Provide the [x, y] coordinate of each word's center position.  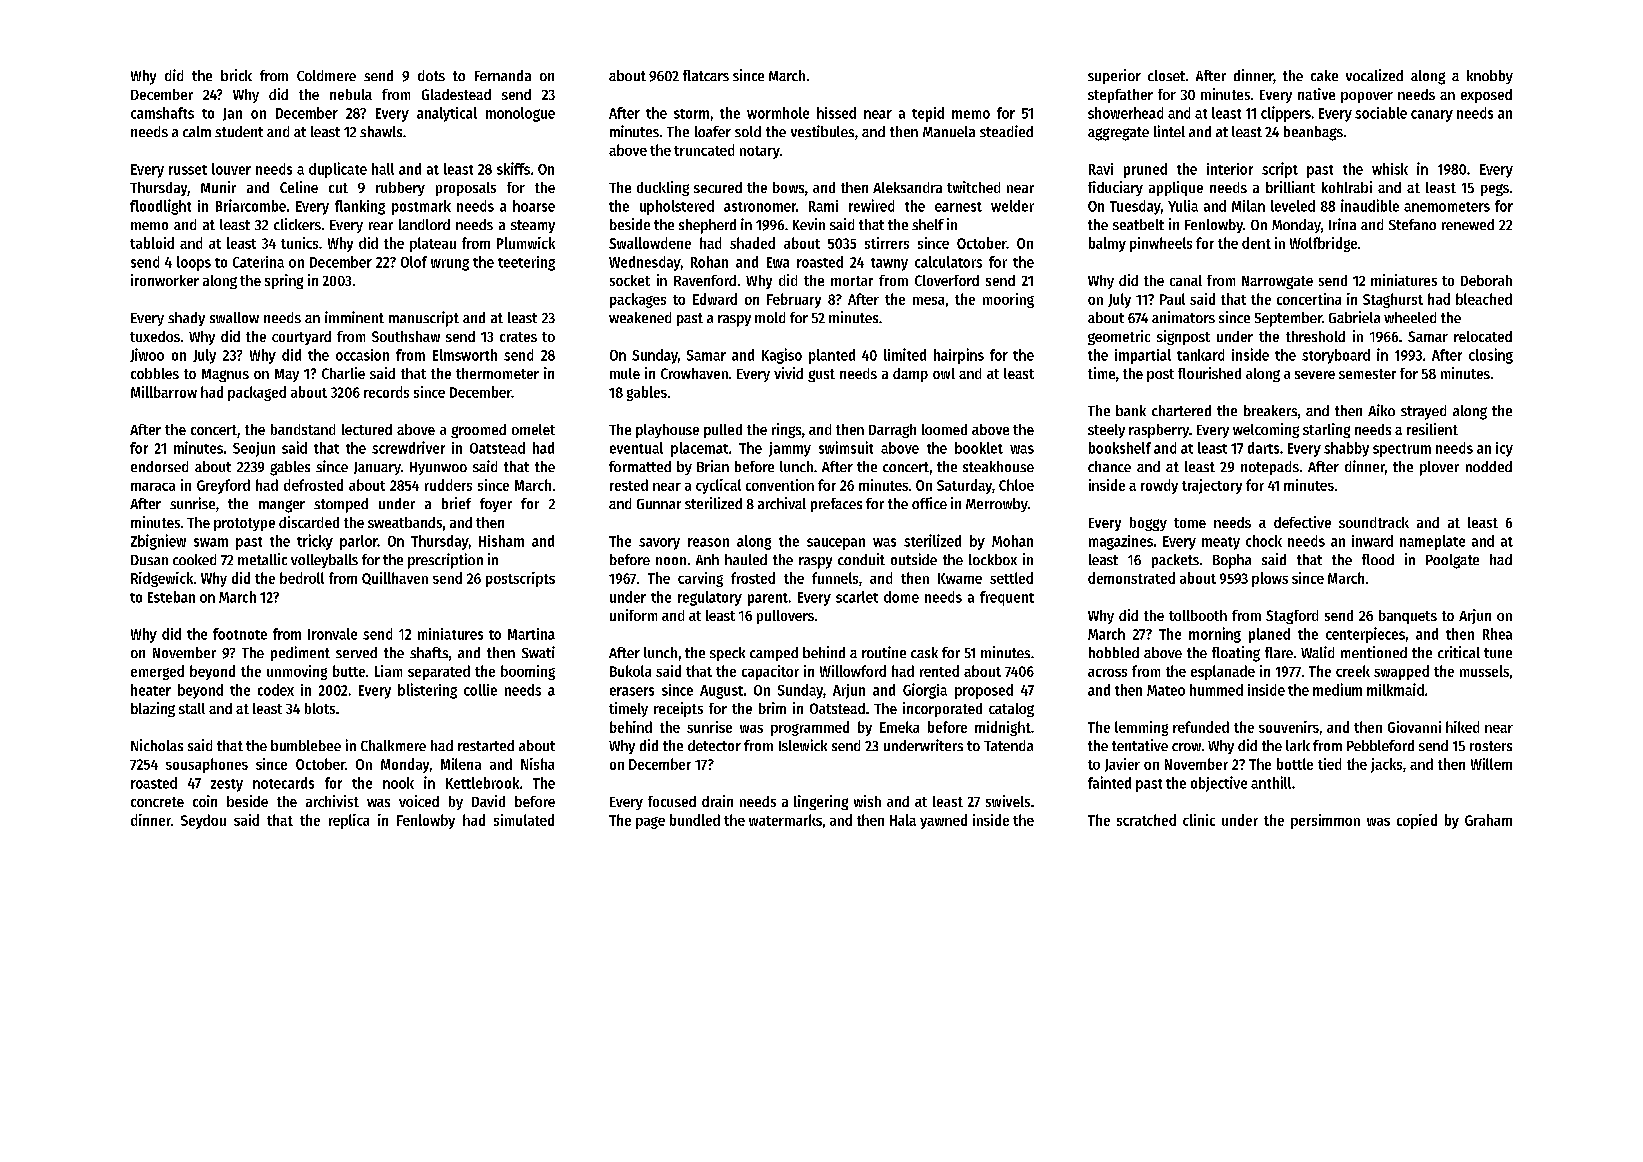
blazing [153, 709]
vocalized [1374, 75]
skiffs [513, 168]
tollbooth [1198, 615]
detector [714, 745]
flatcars [706, 75]
